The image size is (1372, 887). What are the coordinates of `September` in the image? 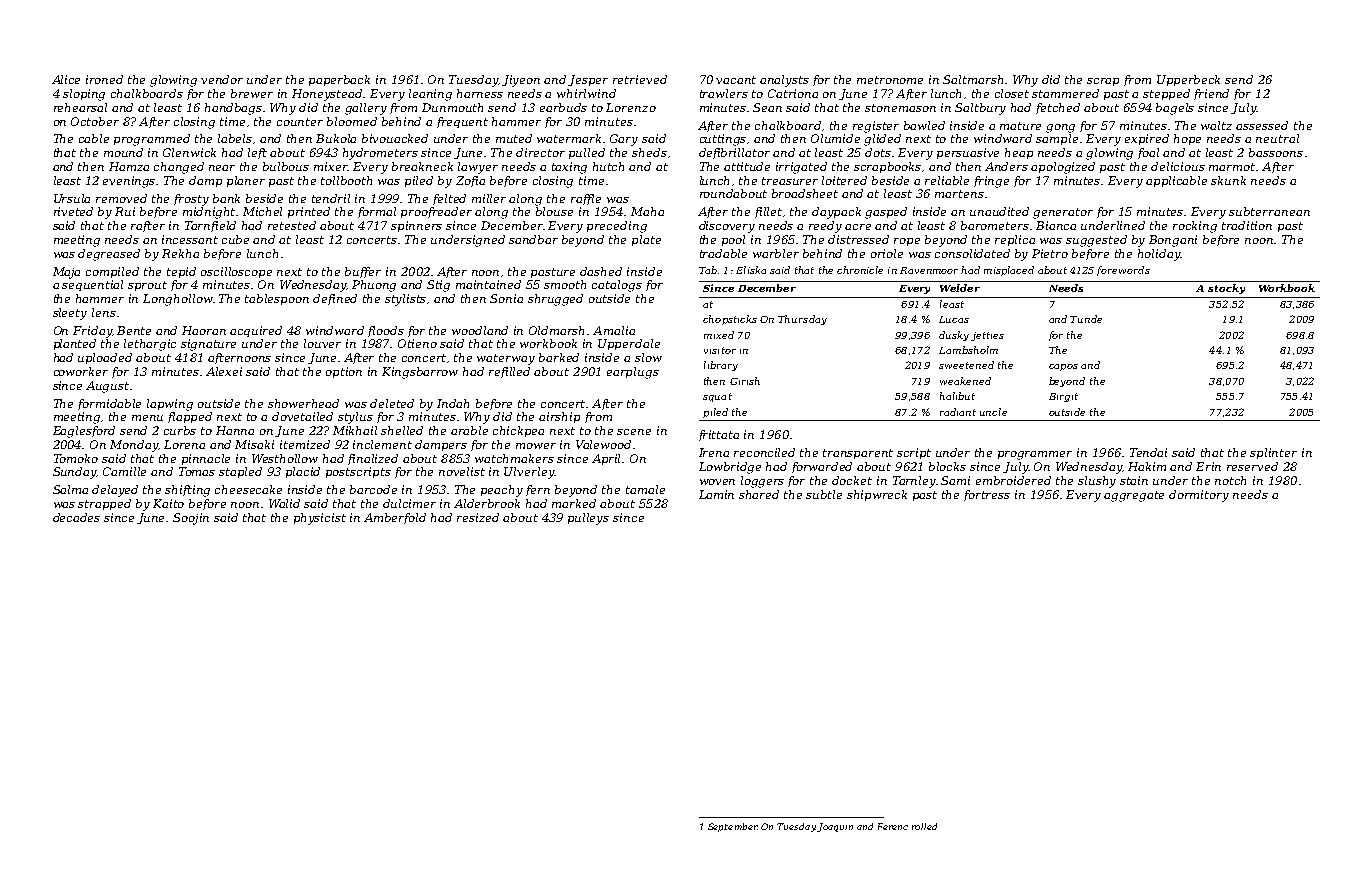 It's located at (732, 827).
